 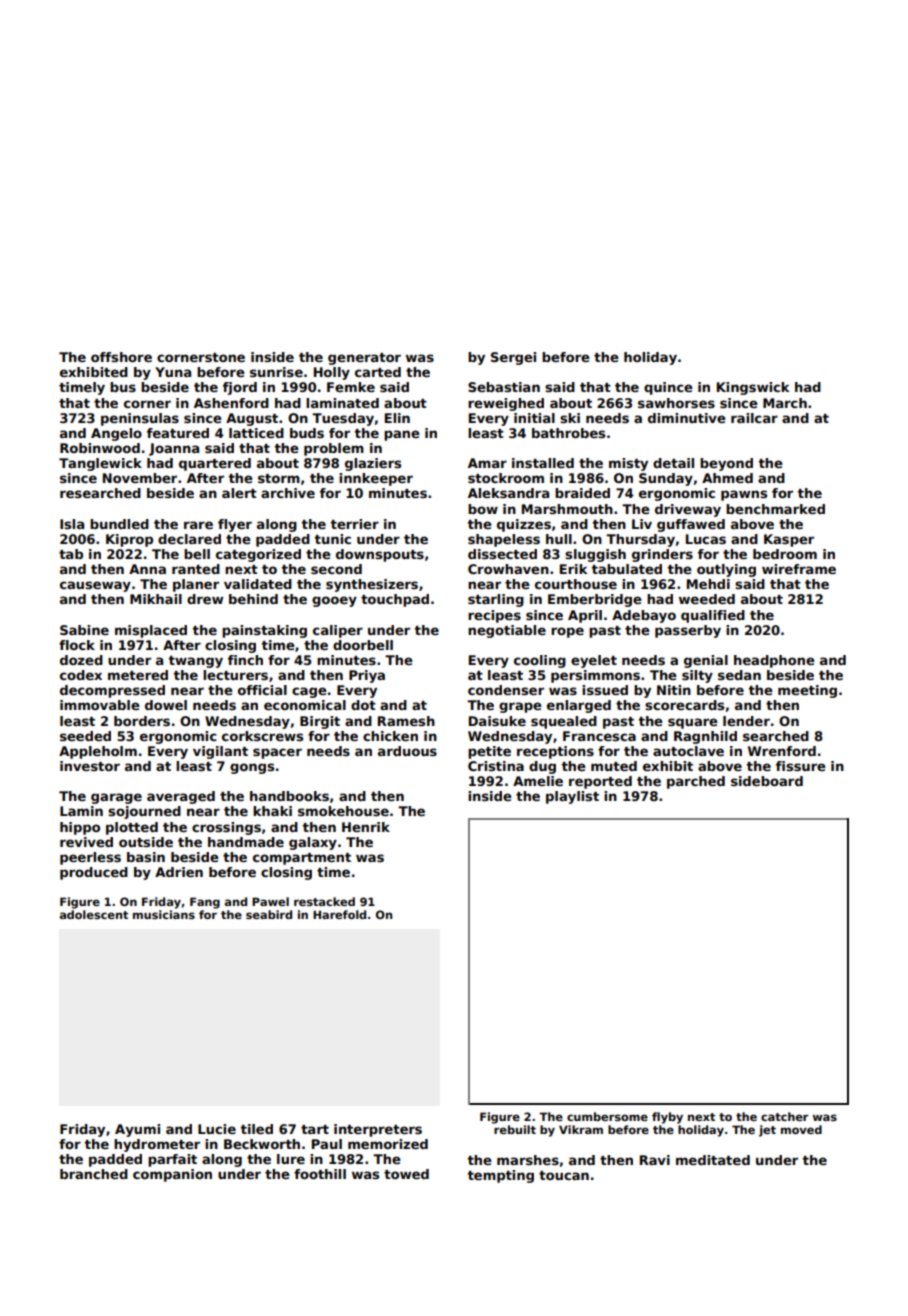 I want to click on catcher, so click(x=785, y=1116).
